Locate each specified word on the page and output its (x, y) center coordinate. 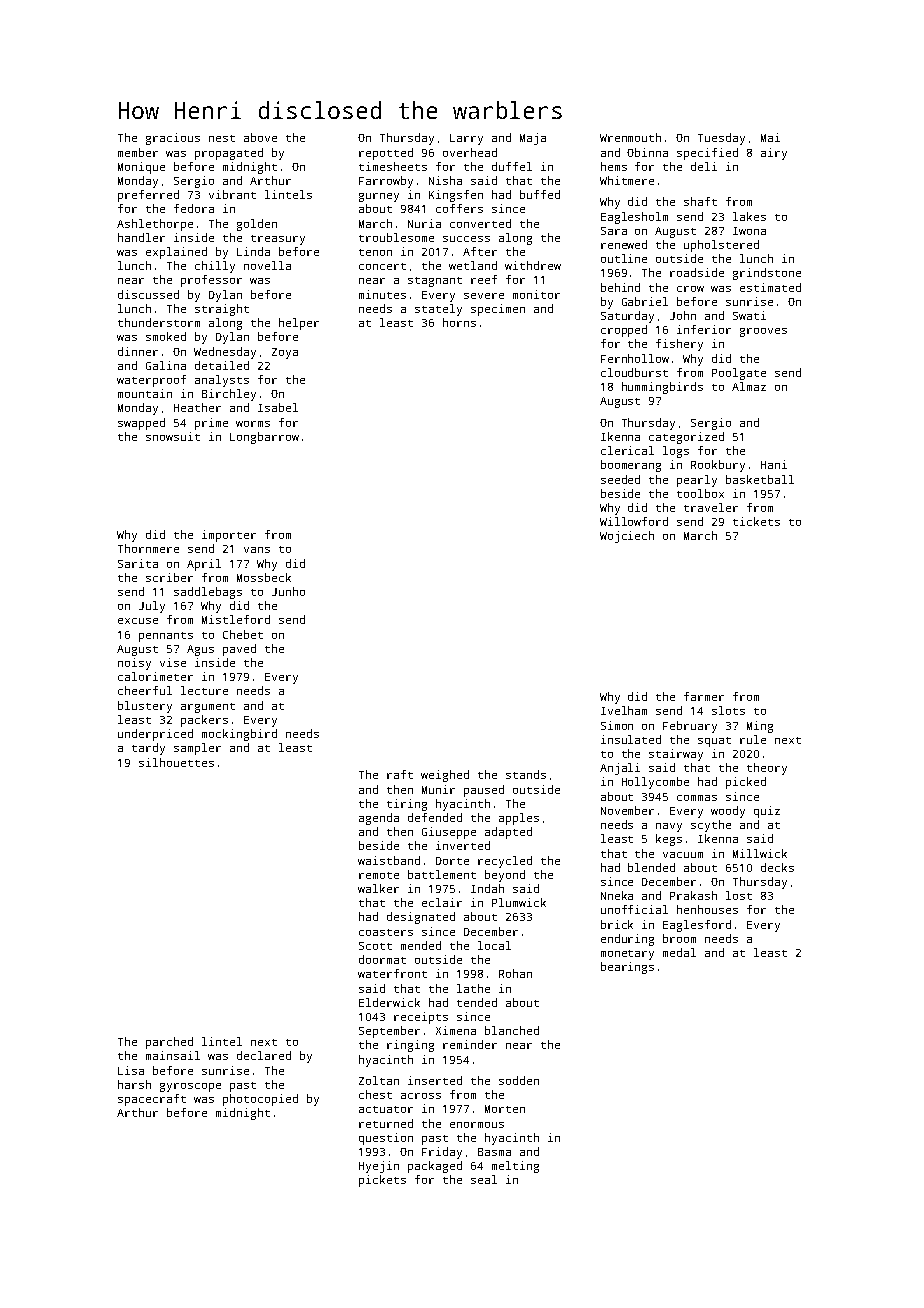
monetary (627, 955)
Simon (617, 725)
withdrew (533, 265)
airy (774, 154)
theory (767, 769)
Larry (466, 139)
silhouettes (176, 762)
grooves (763, 332)
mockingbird (239, 735)
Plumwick (519, 902)
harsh (134, 1084)
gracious (173, 139)
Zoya (285, 353)
